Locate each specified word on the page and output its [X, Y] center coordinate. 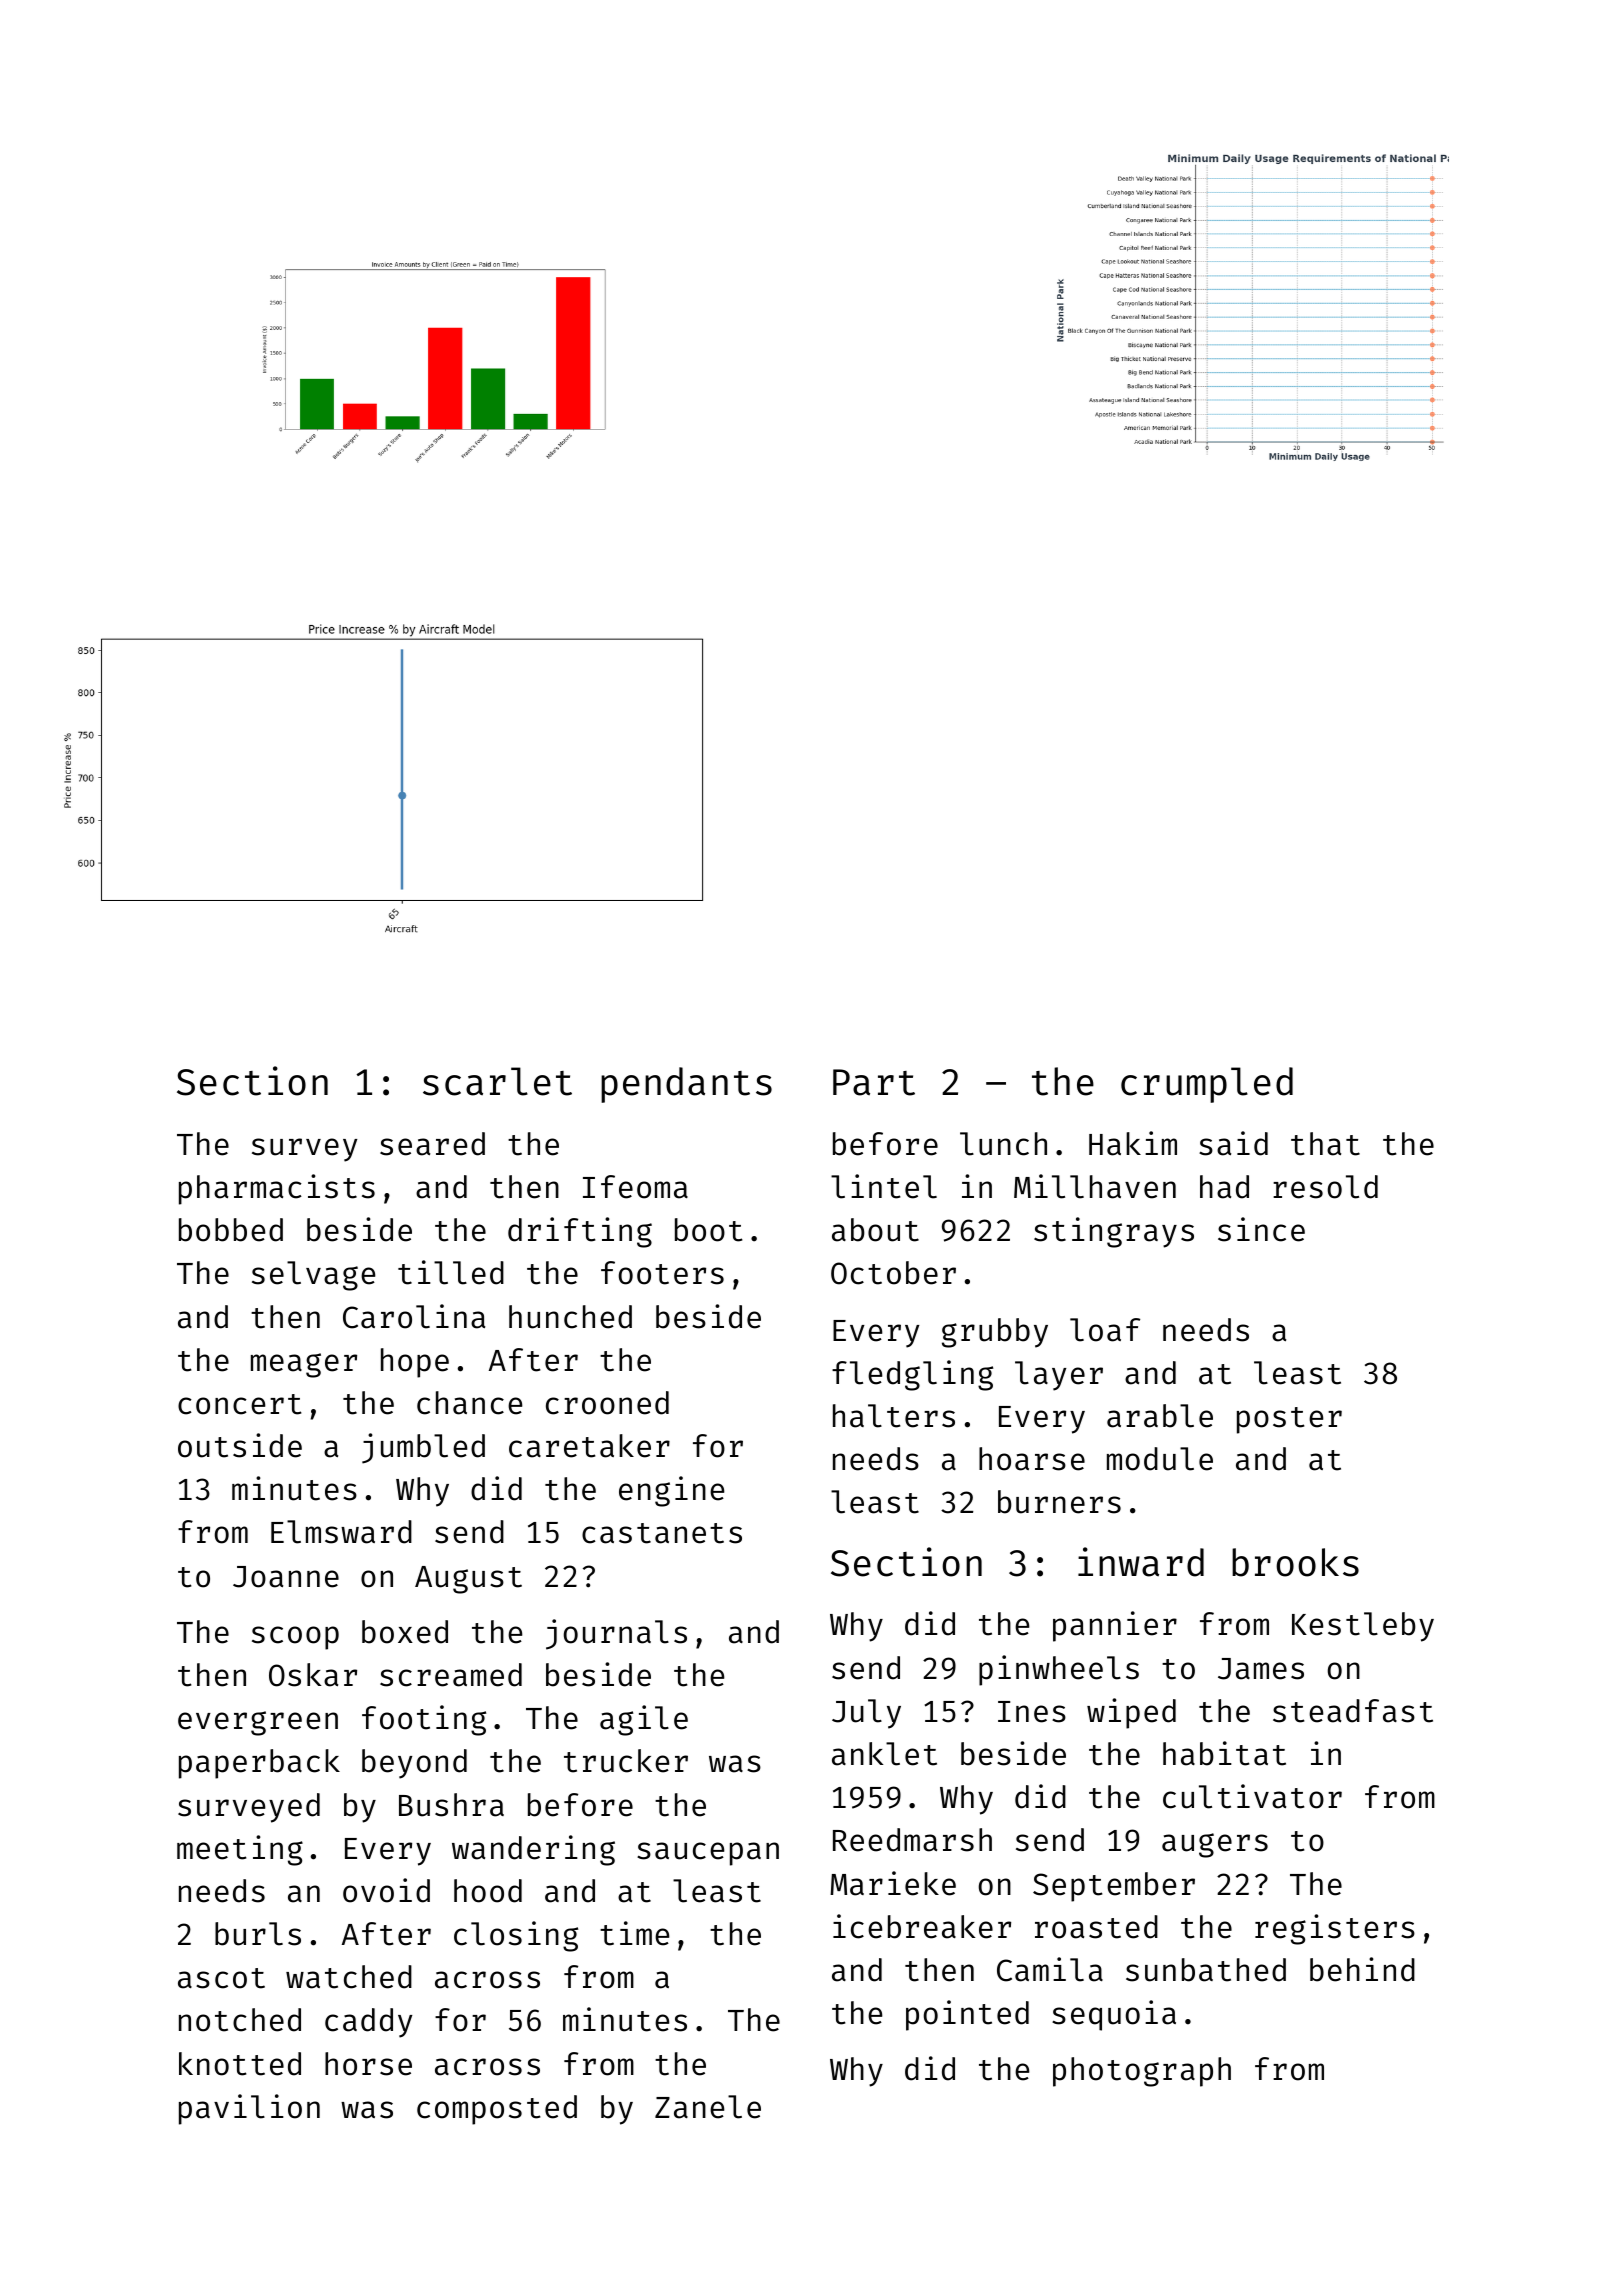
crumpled [1207, 1085]
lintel [884, 1186]
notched [240, 2020]
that [1325, 1144]
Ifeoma [635, 1187]
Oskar [313, 1675]
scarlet [497, 1081]
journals [616, 1634]
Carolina [414, 1316]
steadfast [1353, 1711]
